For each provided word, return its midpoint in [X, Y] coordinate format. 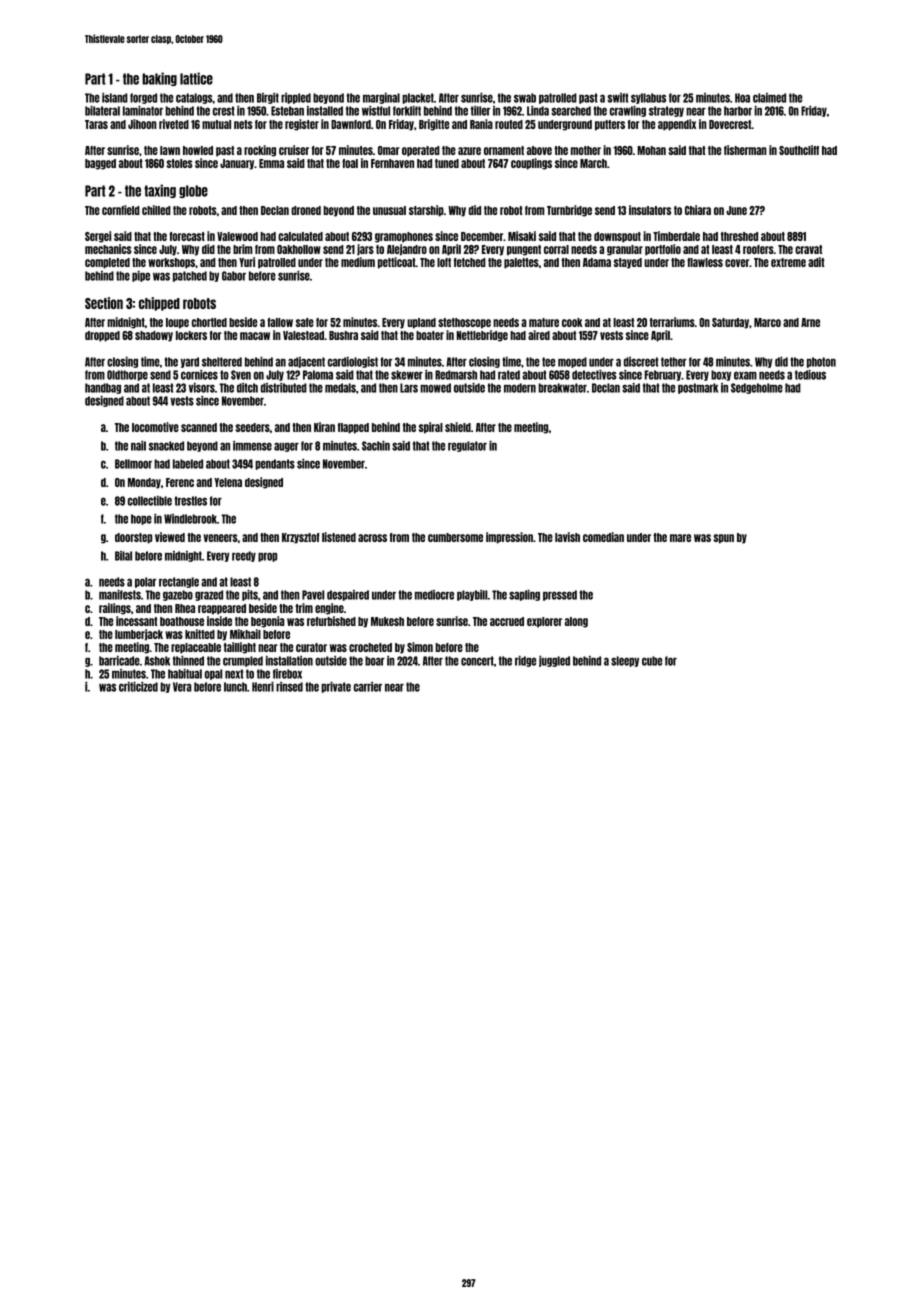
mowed [435, 388]
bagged [100, 164]
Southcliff [799, 150]
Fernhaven [392, 163]
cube [652, 661]
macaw [255, 336]
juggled [554, 661]
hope [141, 519]
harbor [738, 111]
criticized [138, 687]
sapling [524, 595]
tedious [810, 375]
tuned [447, 163]
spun [723, 539]
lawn [170, 150]
